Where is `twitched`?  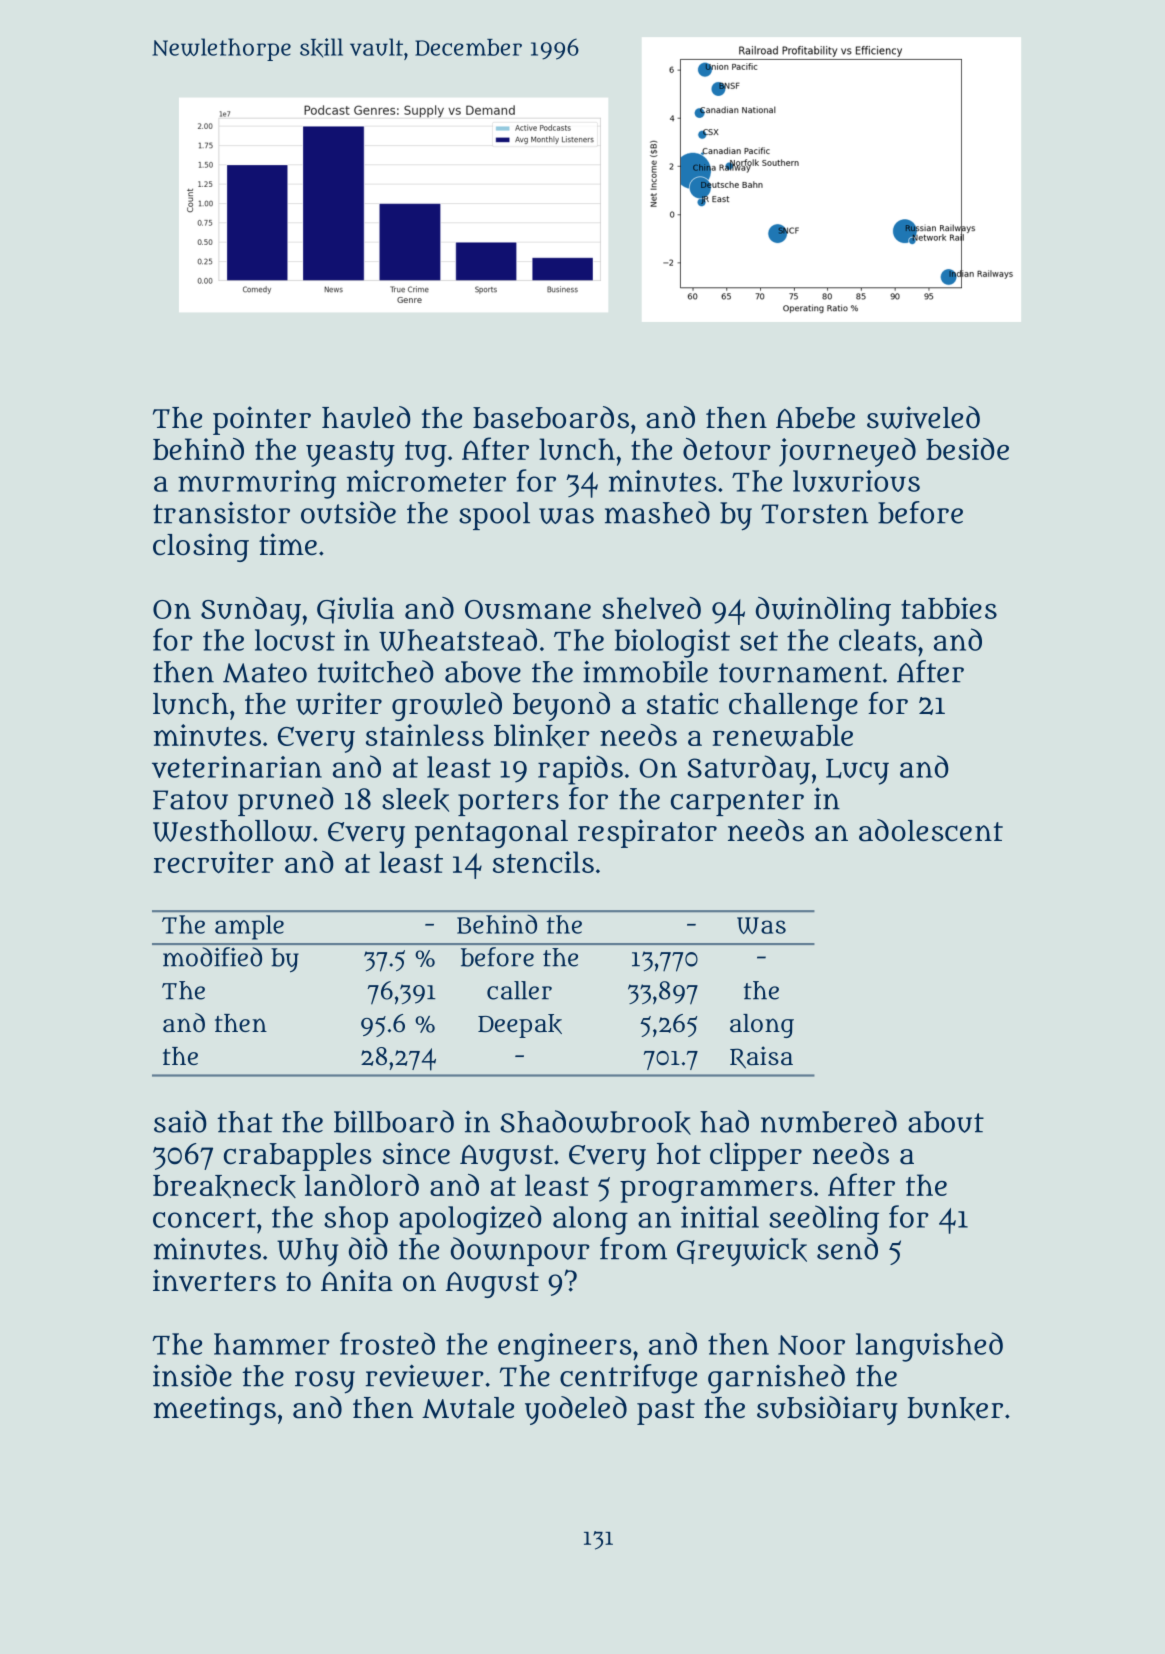 twitched is located at coordinates (375, 671).
